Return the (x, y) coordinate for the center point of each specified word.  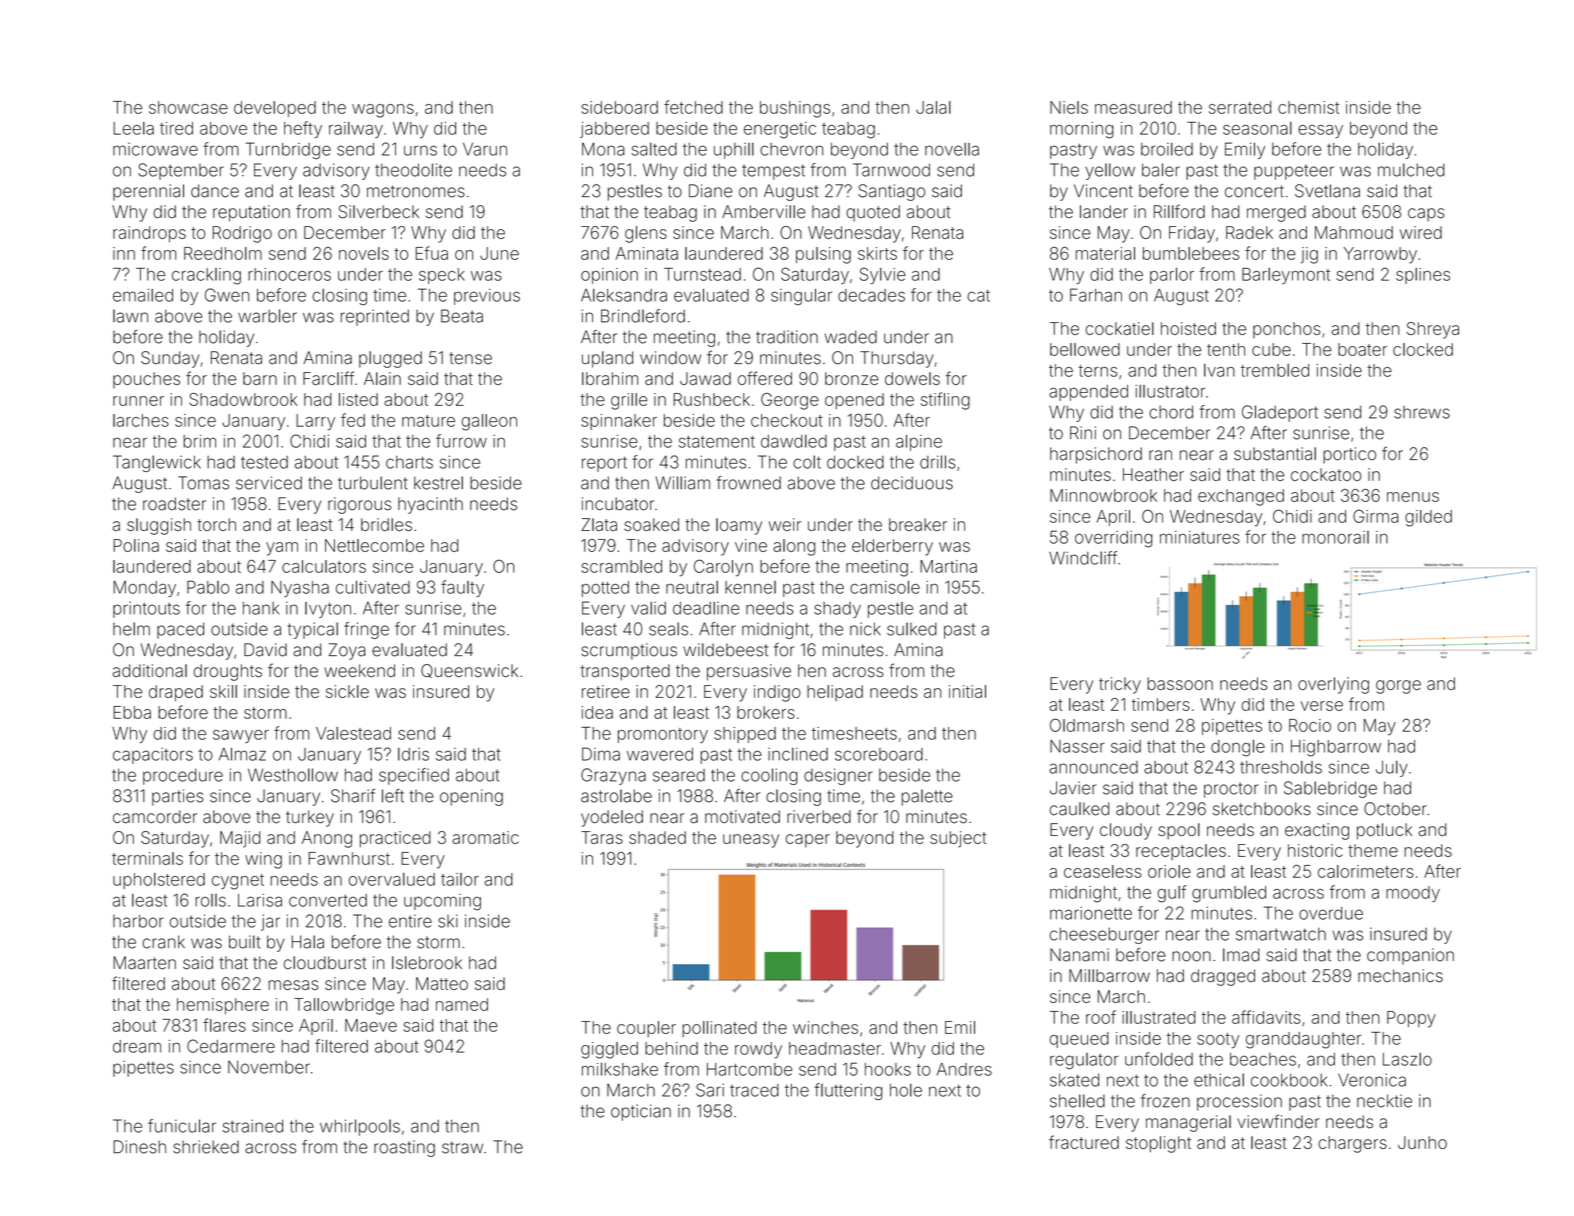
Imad (1241, 955)
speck (442, 276)
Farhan (1096, 295)
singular (801, 297)
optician (641, 1112)
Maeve (371, 1025)
